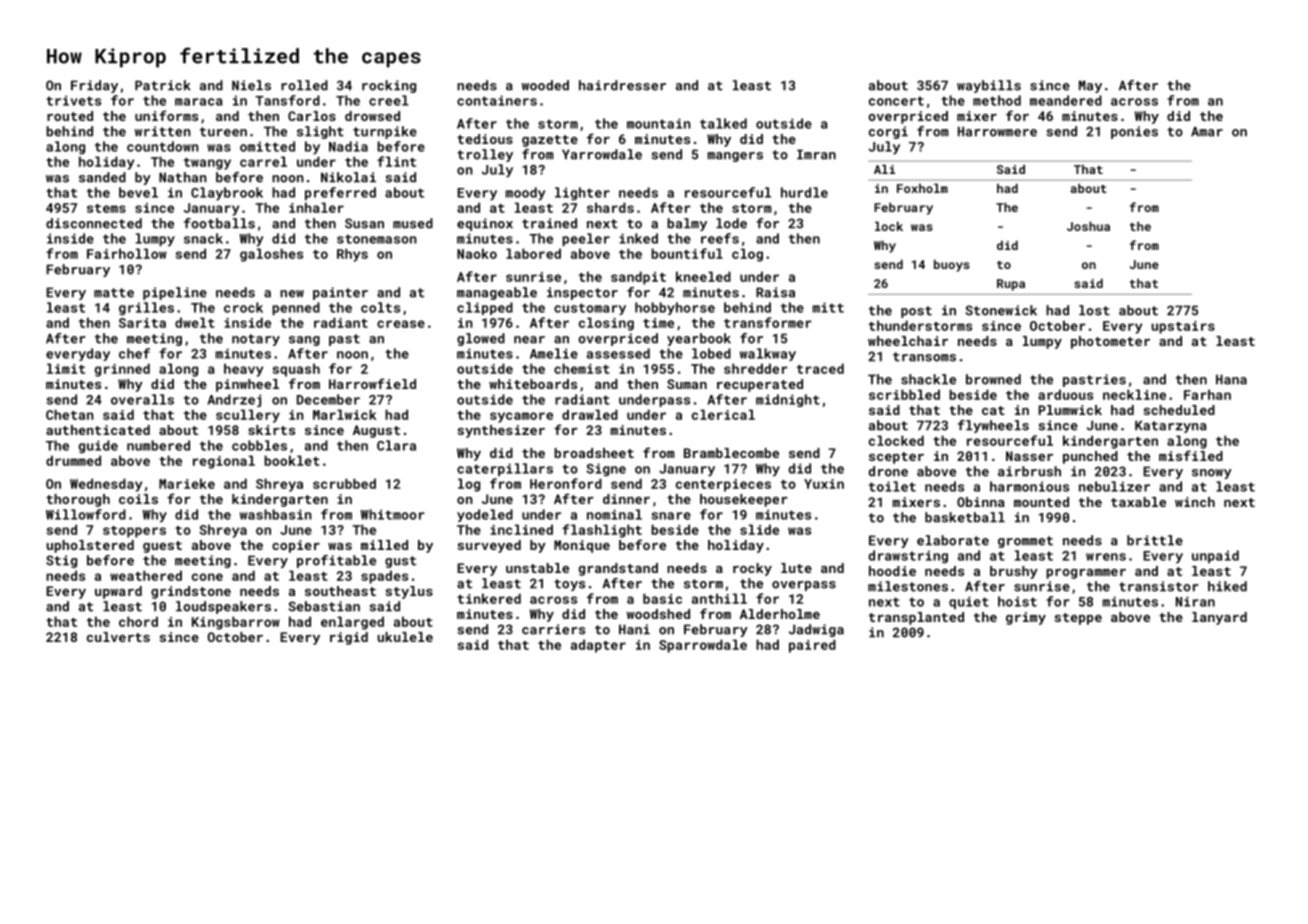  What do you see at coordinates (296, 308) in the screenshot?
I see `penned` at bounding box center [296, 308].
